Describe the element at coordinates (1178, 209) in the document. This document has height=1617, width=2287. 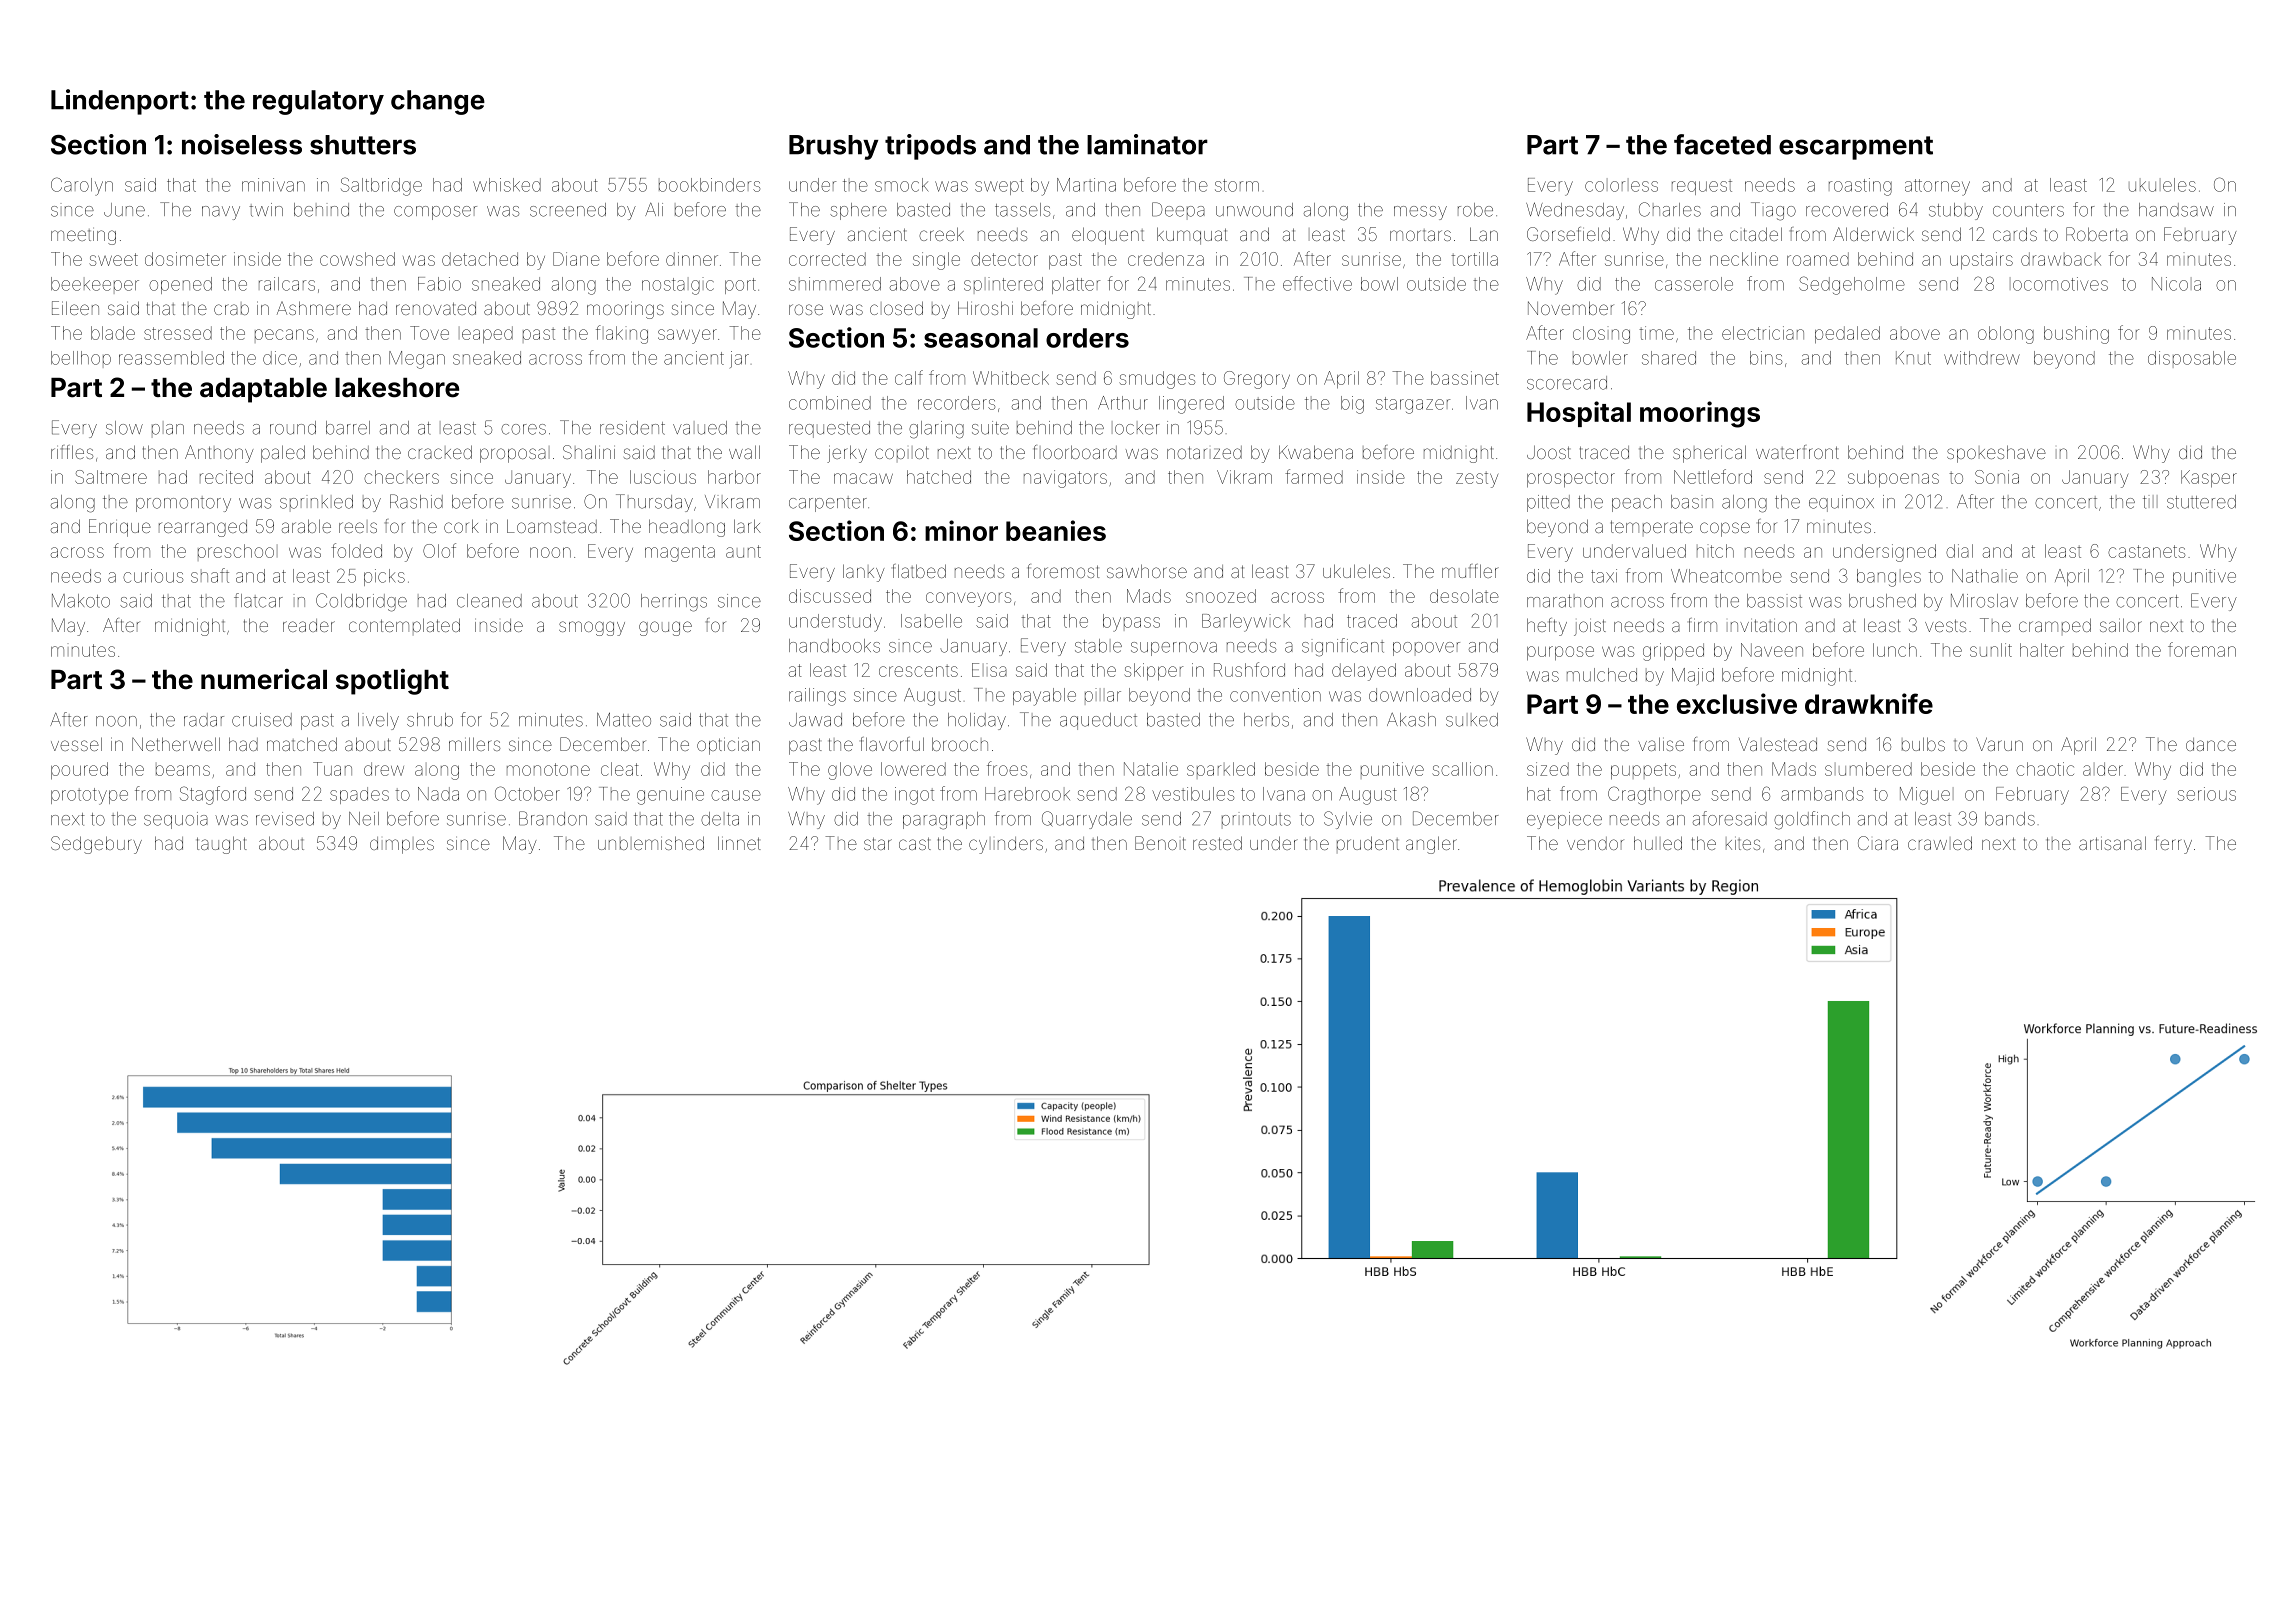
I see `Deepa` at that location.
